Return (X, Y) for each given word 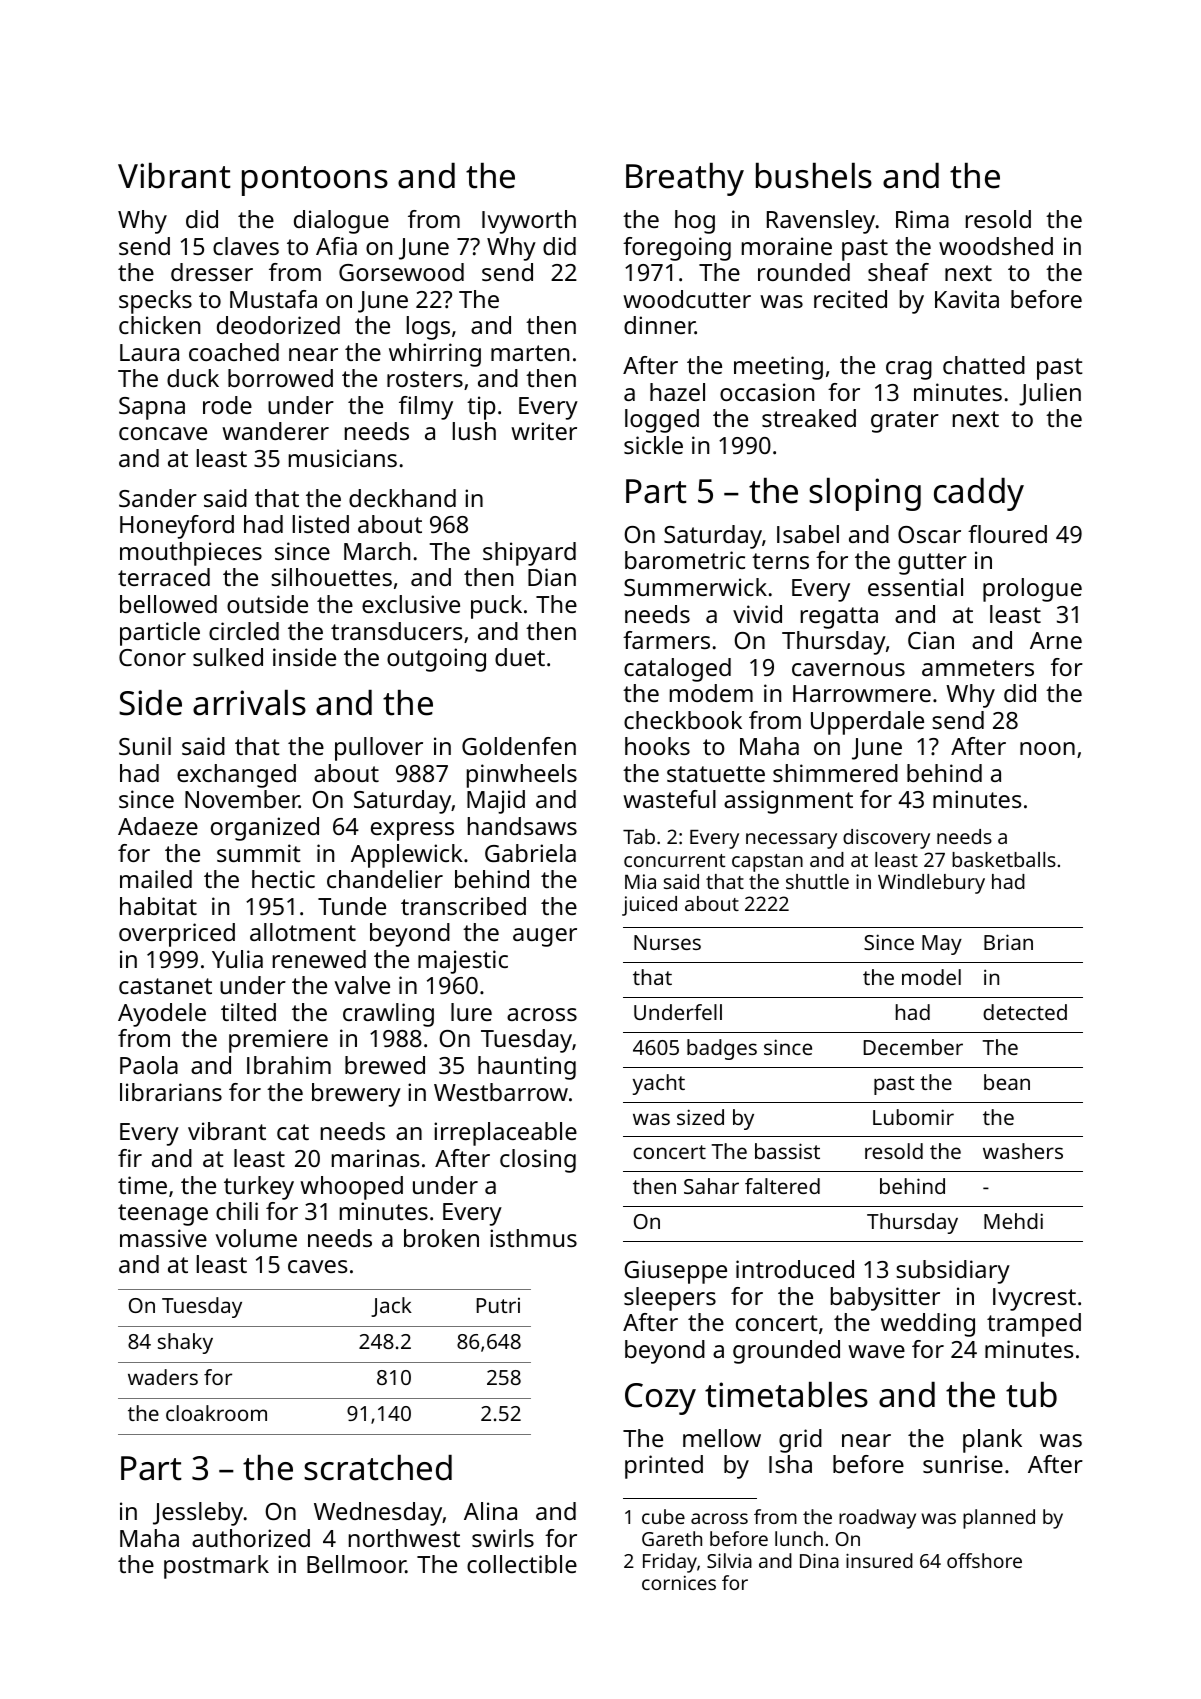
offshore (984, 1560)
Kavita (967, 299)
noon (1047, 748)
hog (695, 222)
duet (520, 657)
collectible (522, 1564)
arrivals (249, 703)
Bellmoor (356, 1564)
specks (155, 302)
